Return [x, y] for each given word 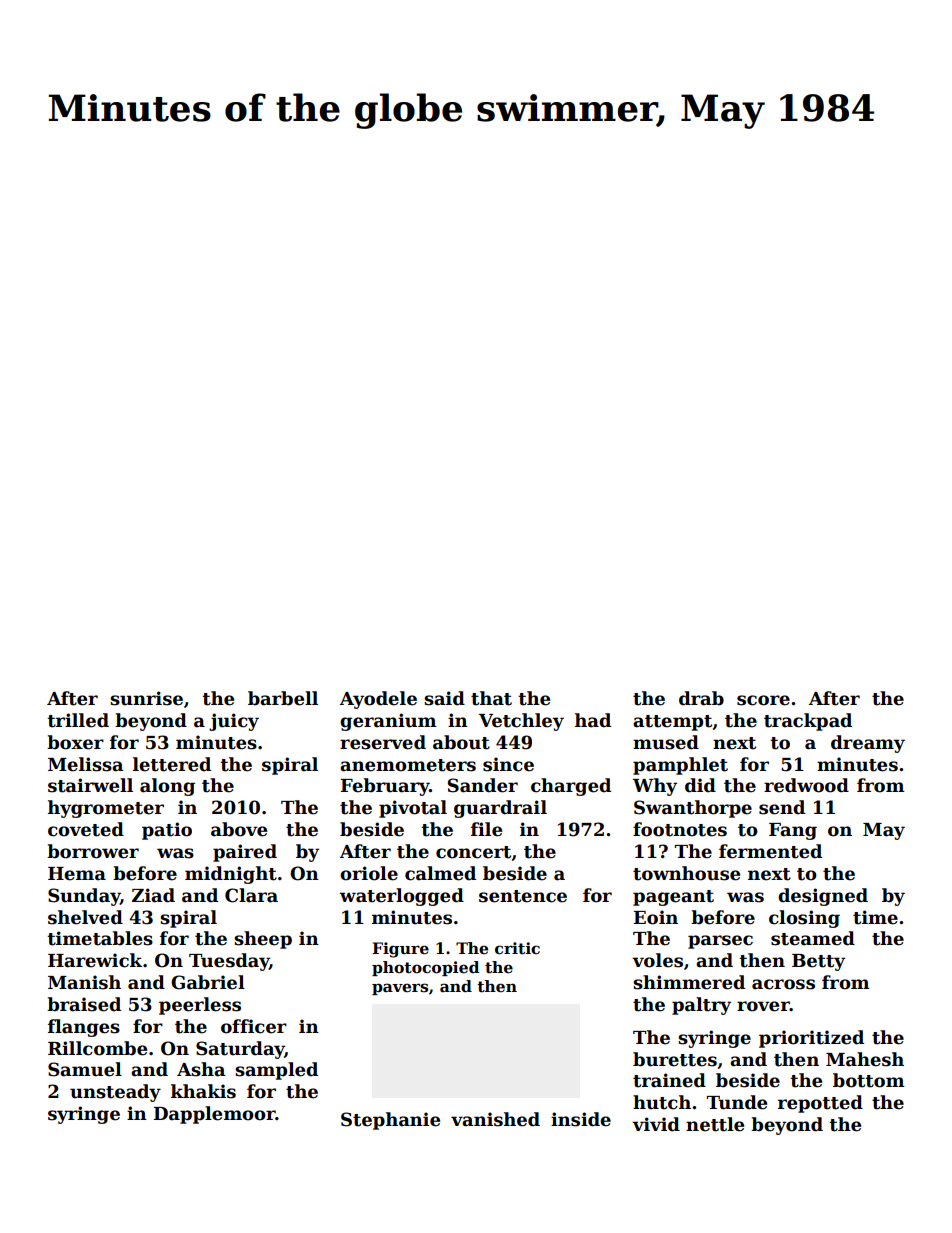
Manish [84, 982]
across [783, 984]
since [508, 764]
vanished [495, 1119]
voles [657, 960]
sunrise [146, 698]
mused [666, 742]
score [763, 700]
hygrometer [106, 809]
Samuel [85, 1069]
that [491, 698]
